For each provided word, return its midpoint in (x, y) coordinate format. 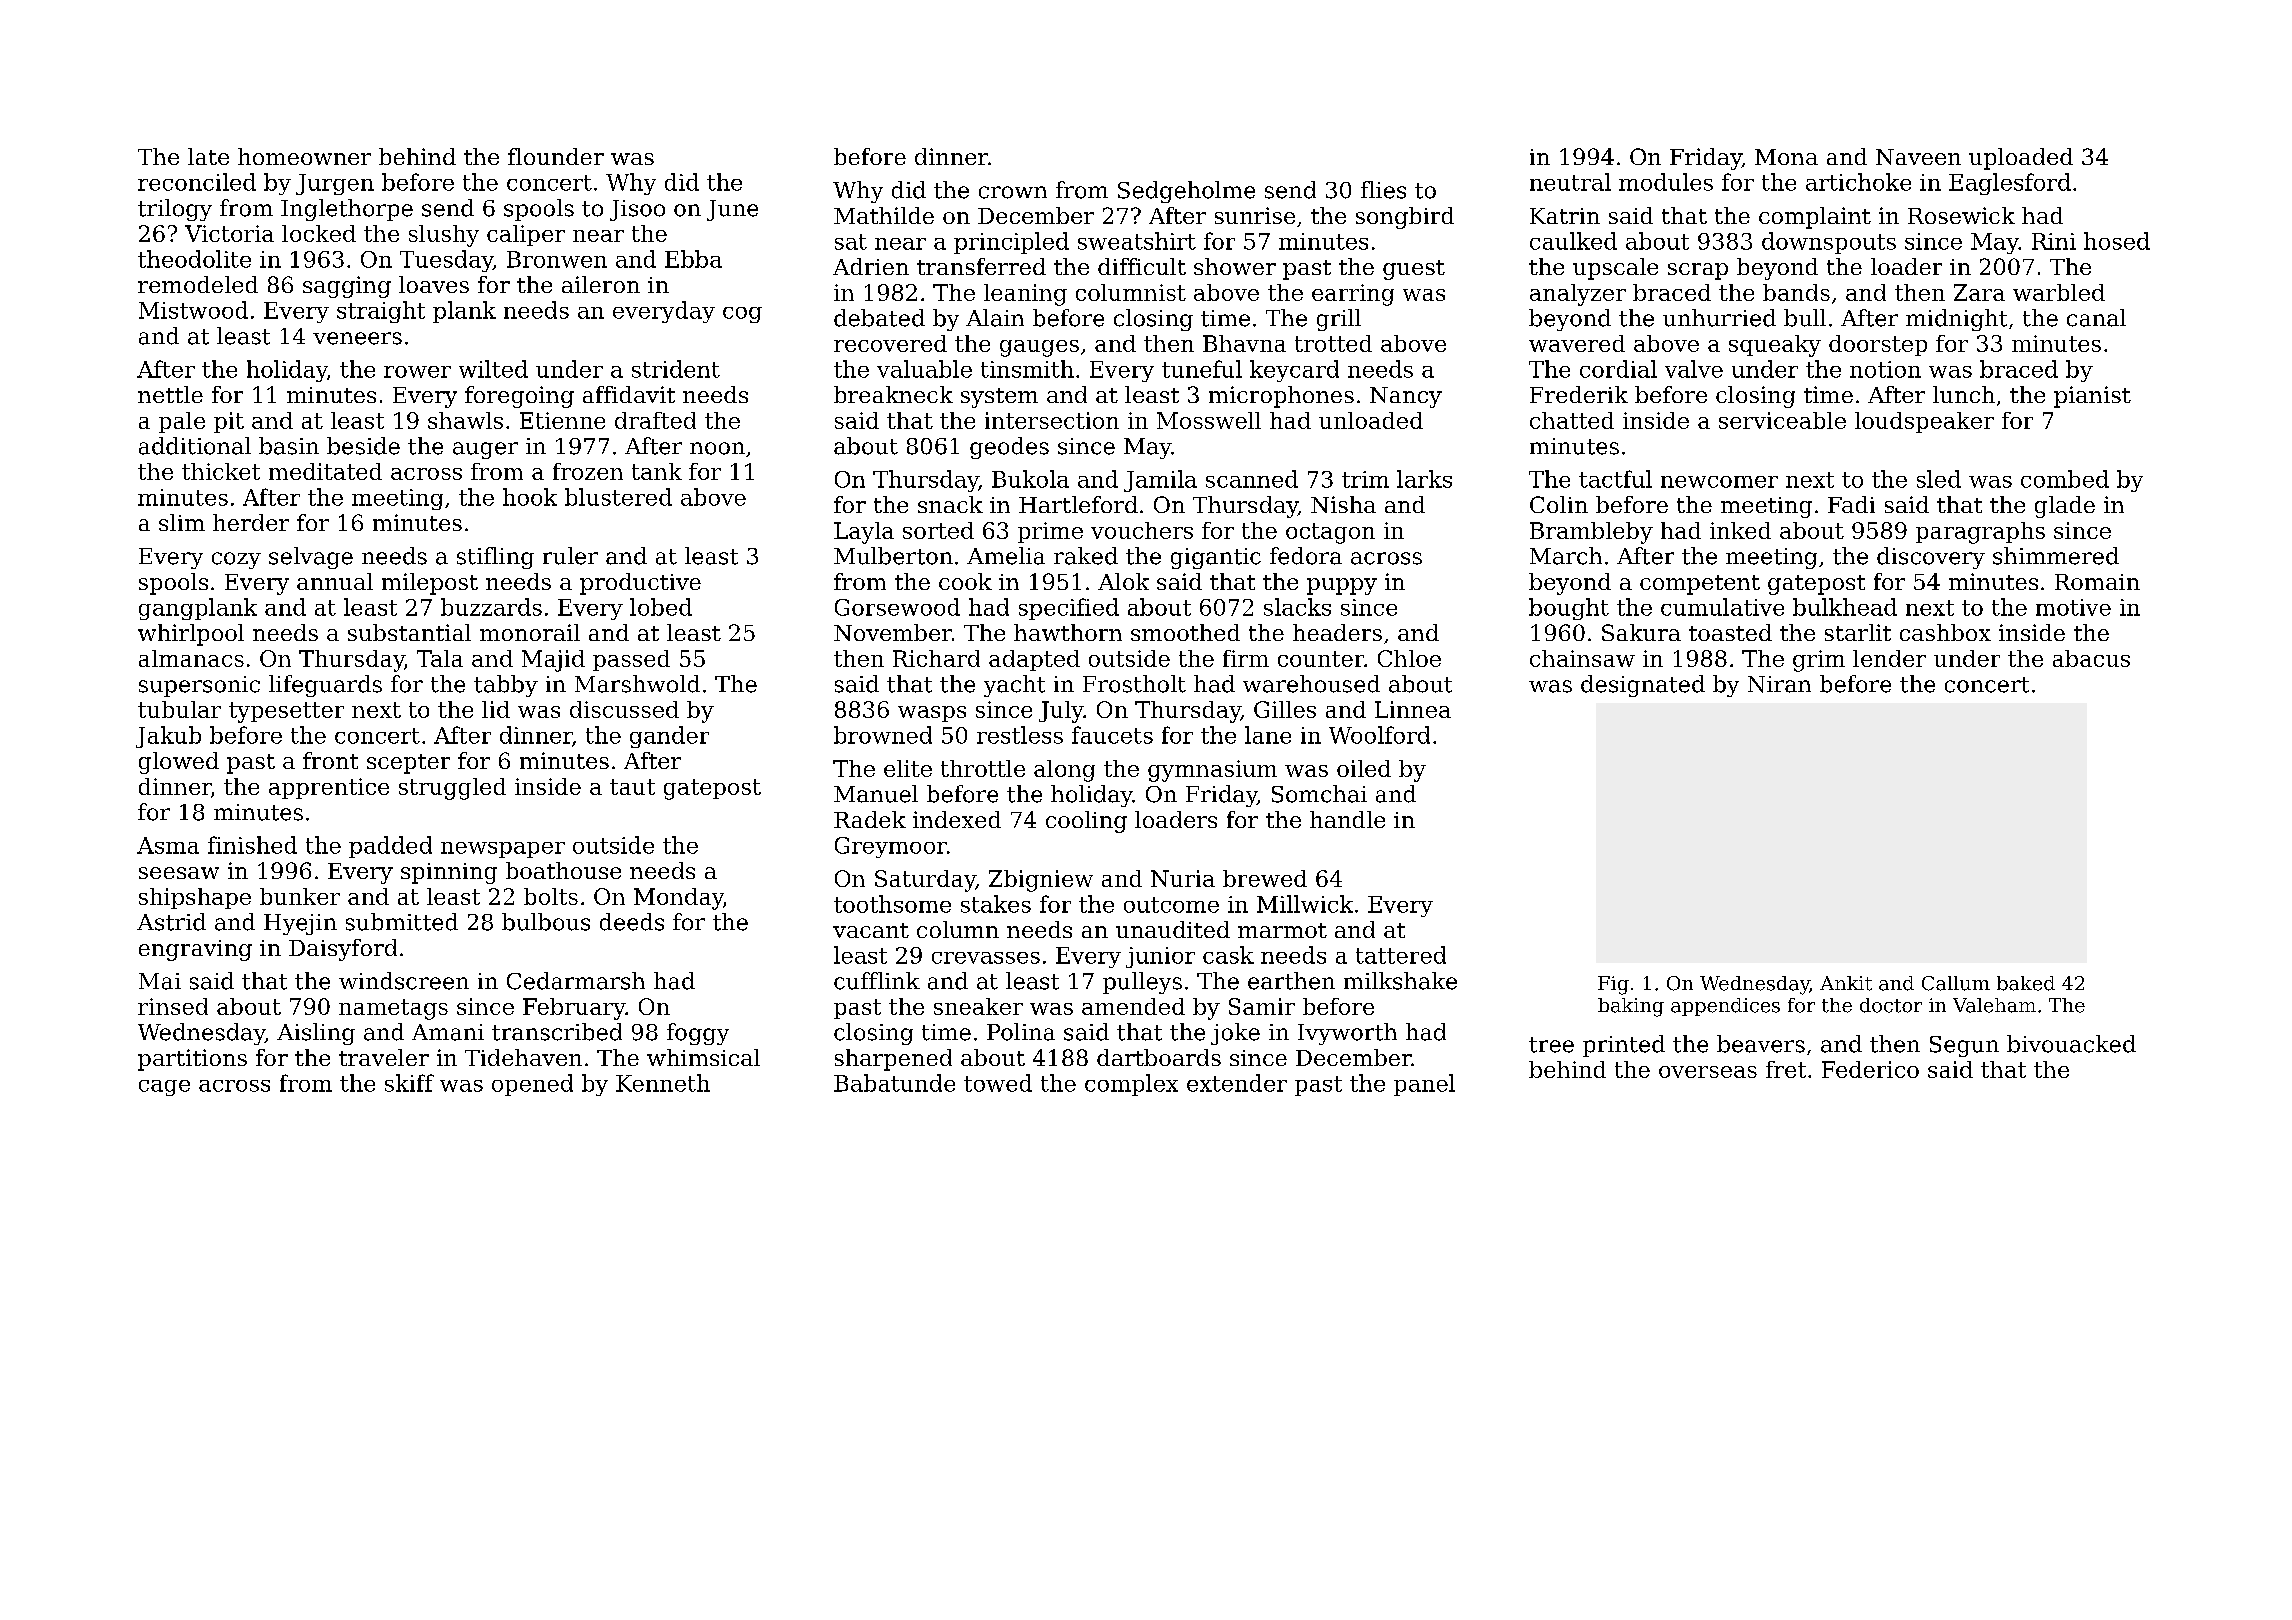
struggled (452, 789)
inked (1740, 530)
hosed (2117, 241)
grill (1339, 320)
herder (251, 522)
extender (1237, 1083)
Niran (1779, 684)
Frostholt (1134, 684)
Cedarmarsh (576, 981)
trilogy (175, 210)
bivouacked (2071, 1044)
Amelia (1006, 556)
